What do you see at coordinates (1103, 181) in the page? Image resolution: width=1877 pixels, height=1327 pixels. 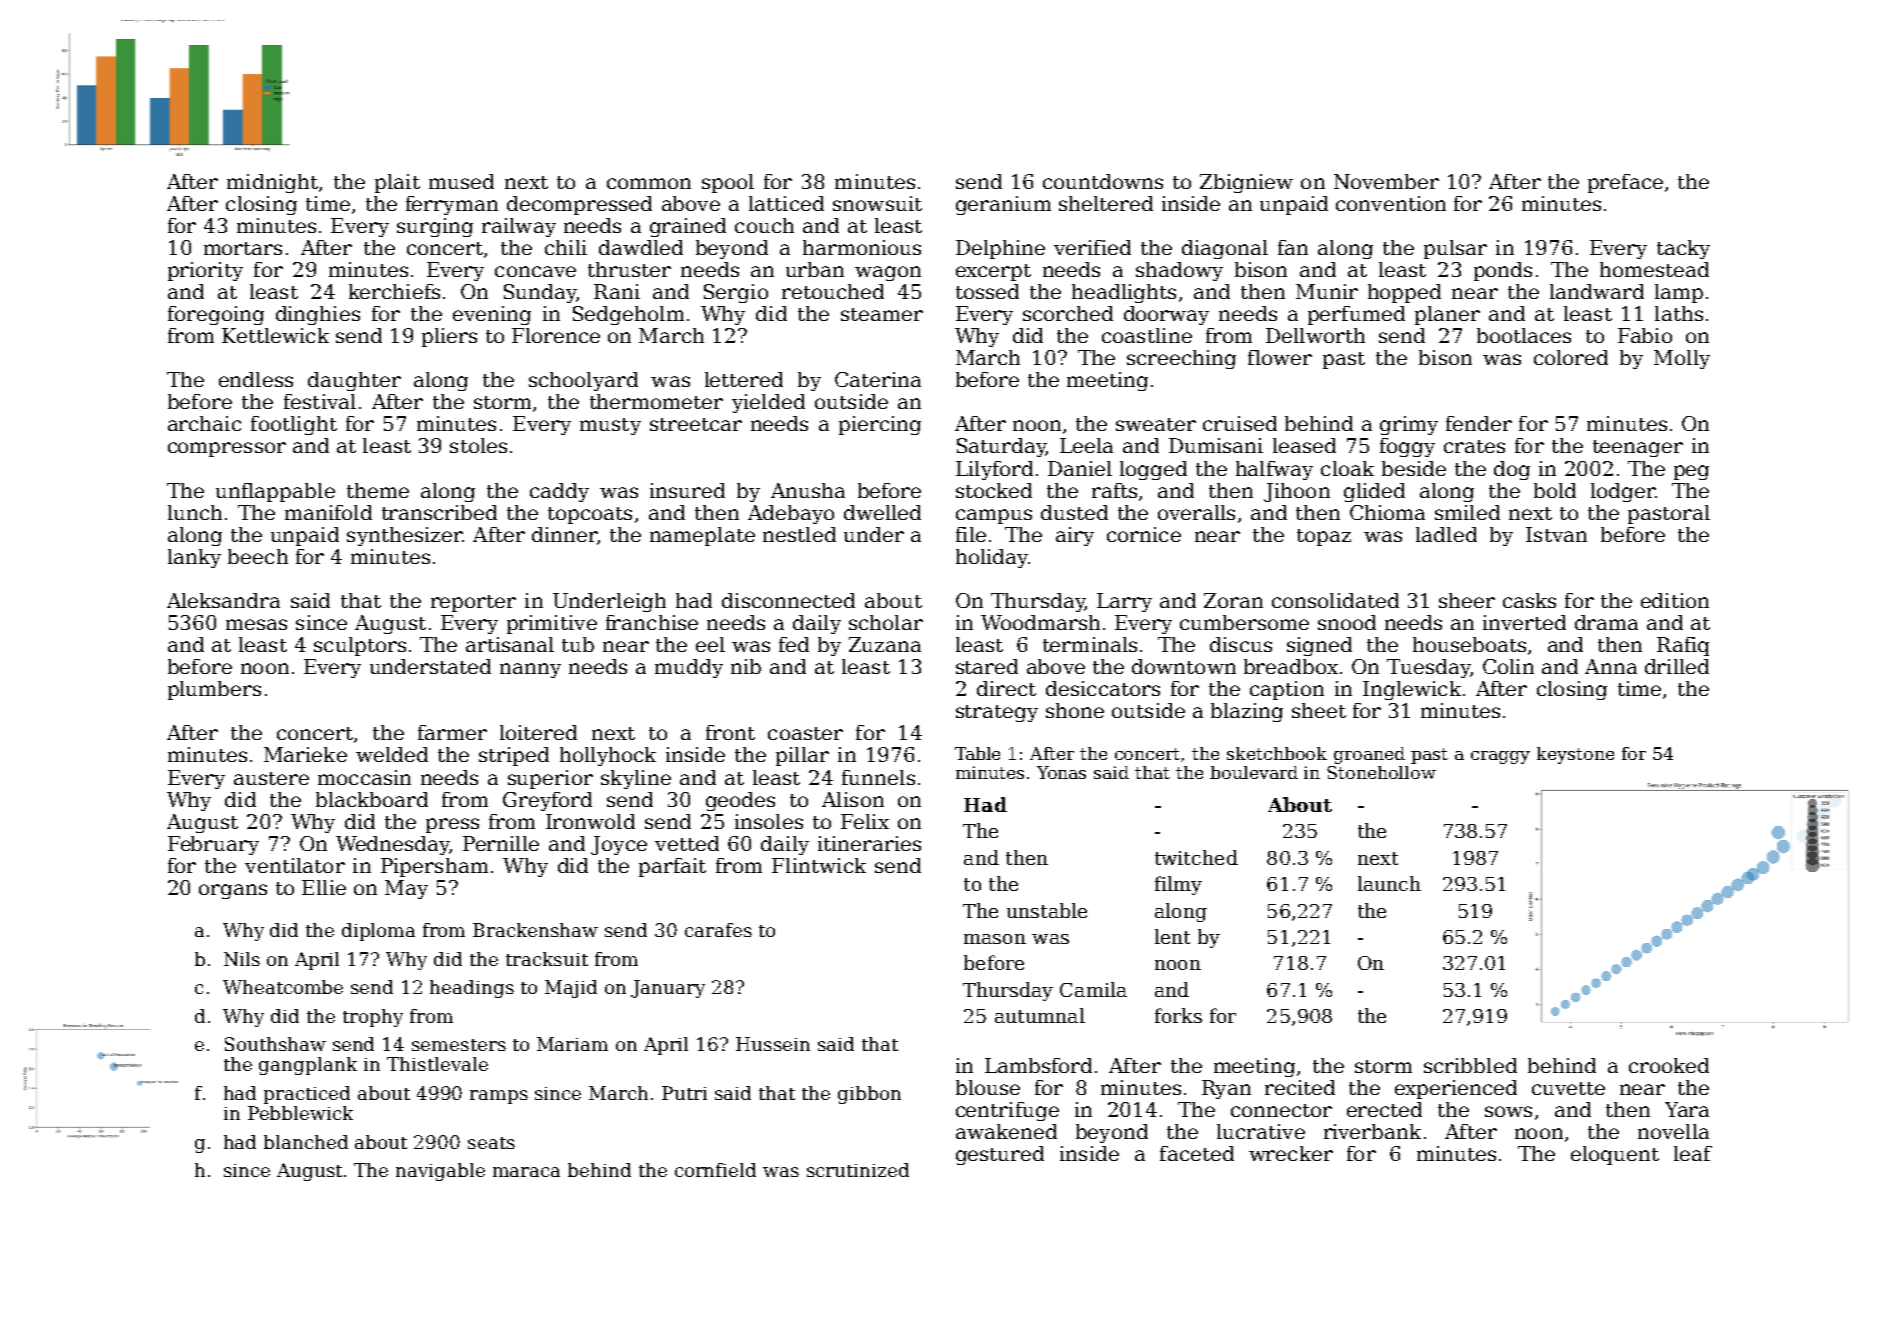 I see `countdowns` at bounding box center [1103, 181].
